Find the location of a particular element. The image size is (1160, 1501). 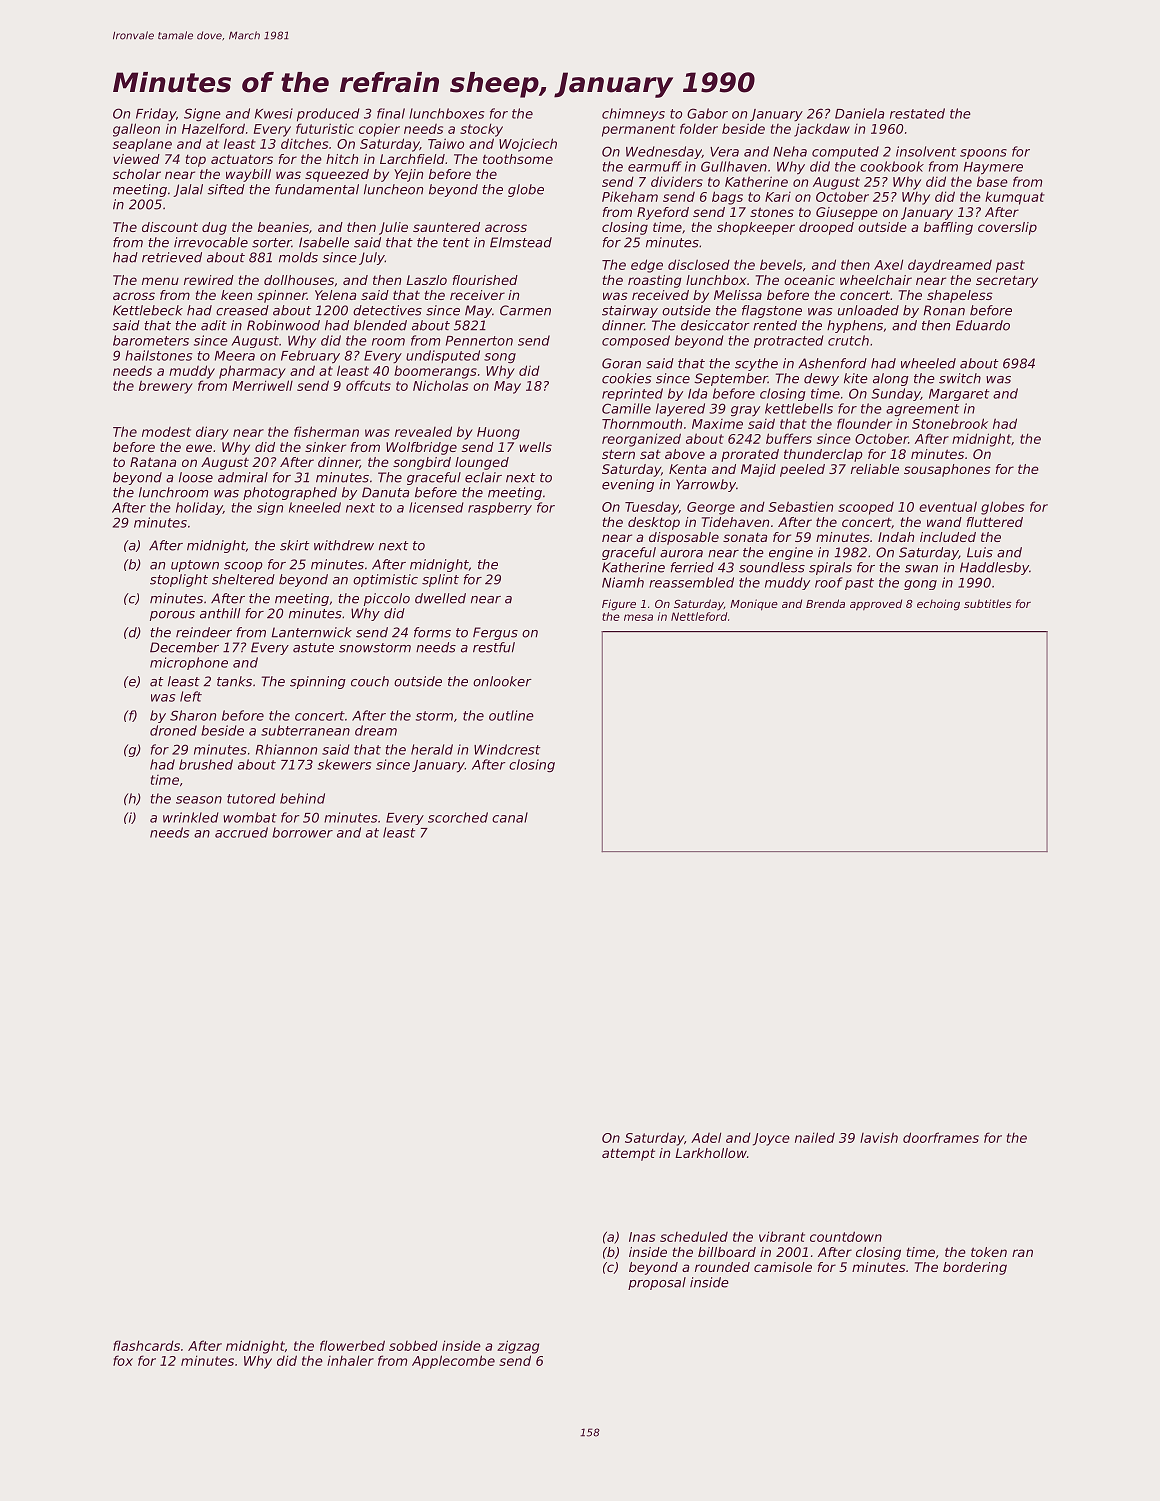

cookbook is located at coordinates (892, 166).
